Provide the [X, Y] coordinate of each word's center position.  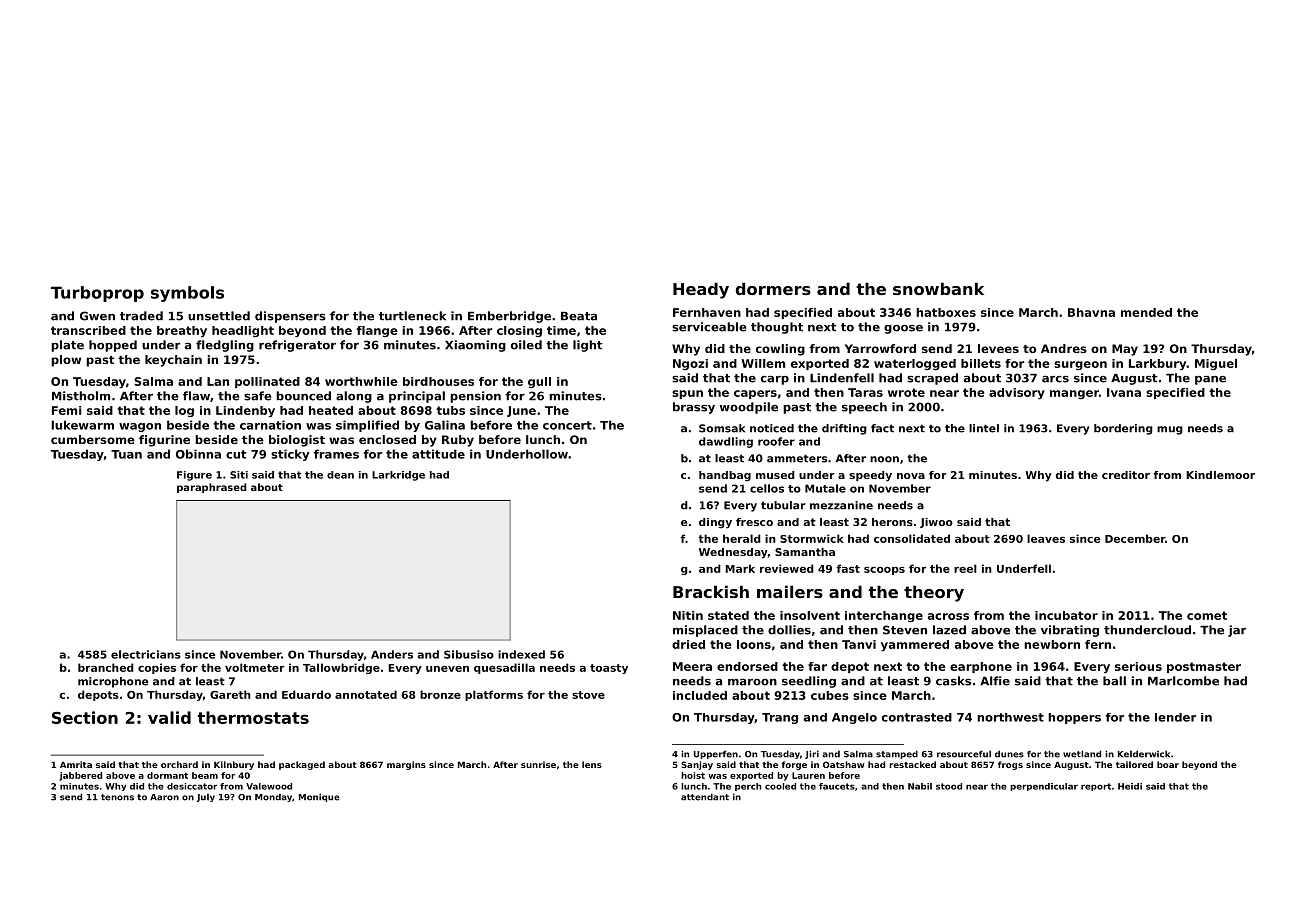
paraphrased [212, 488]
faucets [837, 786]
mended [1146, 312]
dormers [773, 288]
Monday [273, 798]
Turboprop [97, 294]
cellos [767, 488]
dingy [715, 523]
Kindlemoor [1220, 475]
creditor [1126, 475]
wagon [140, 427]
